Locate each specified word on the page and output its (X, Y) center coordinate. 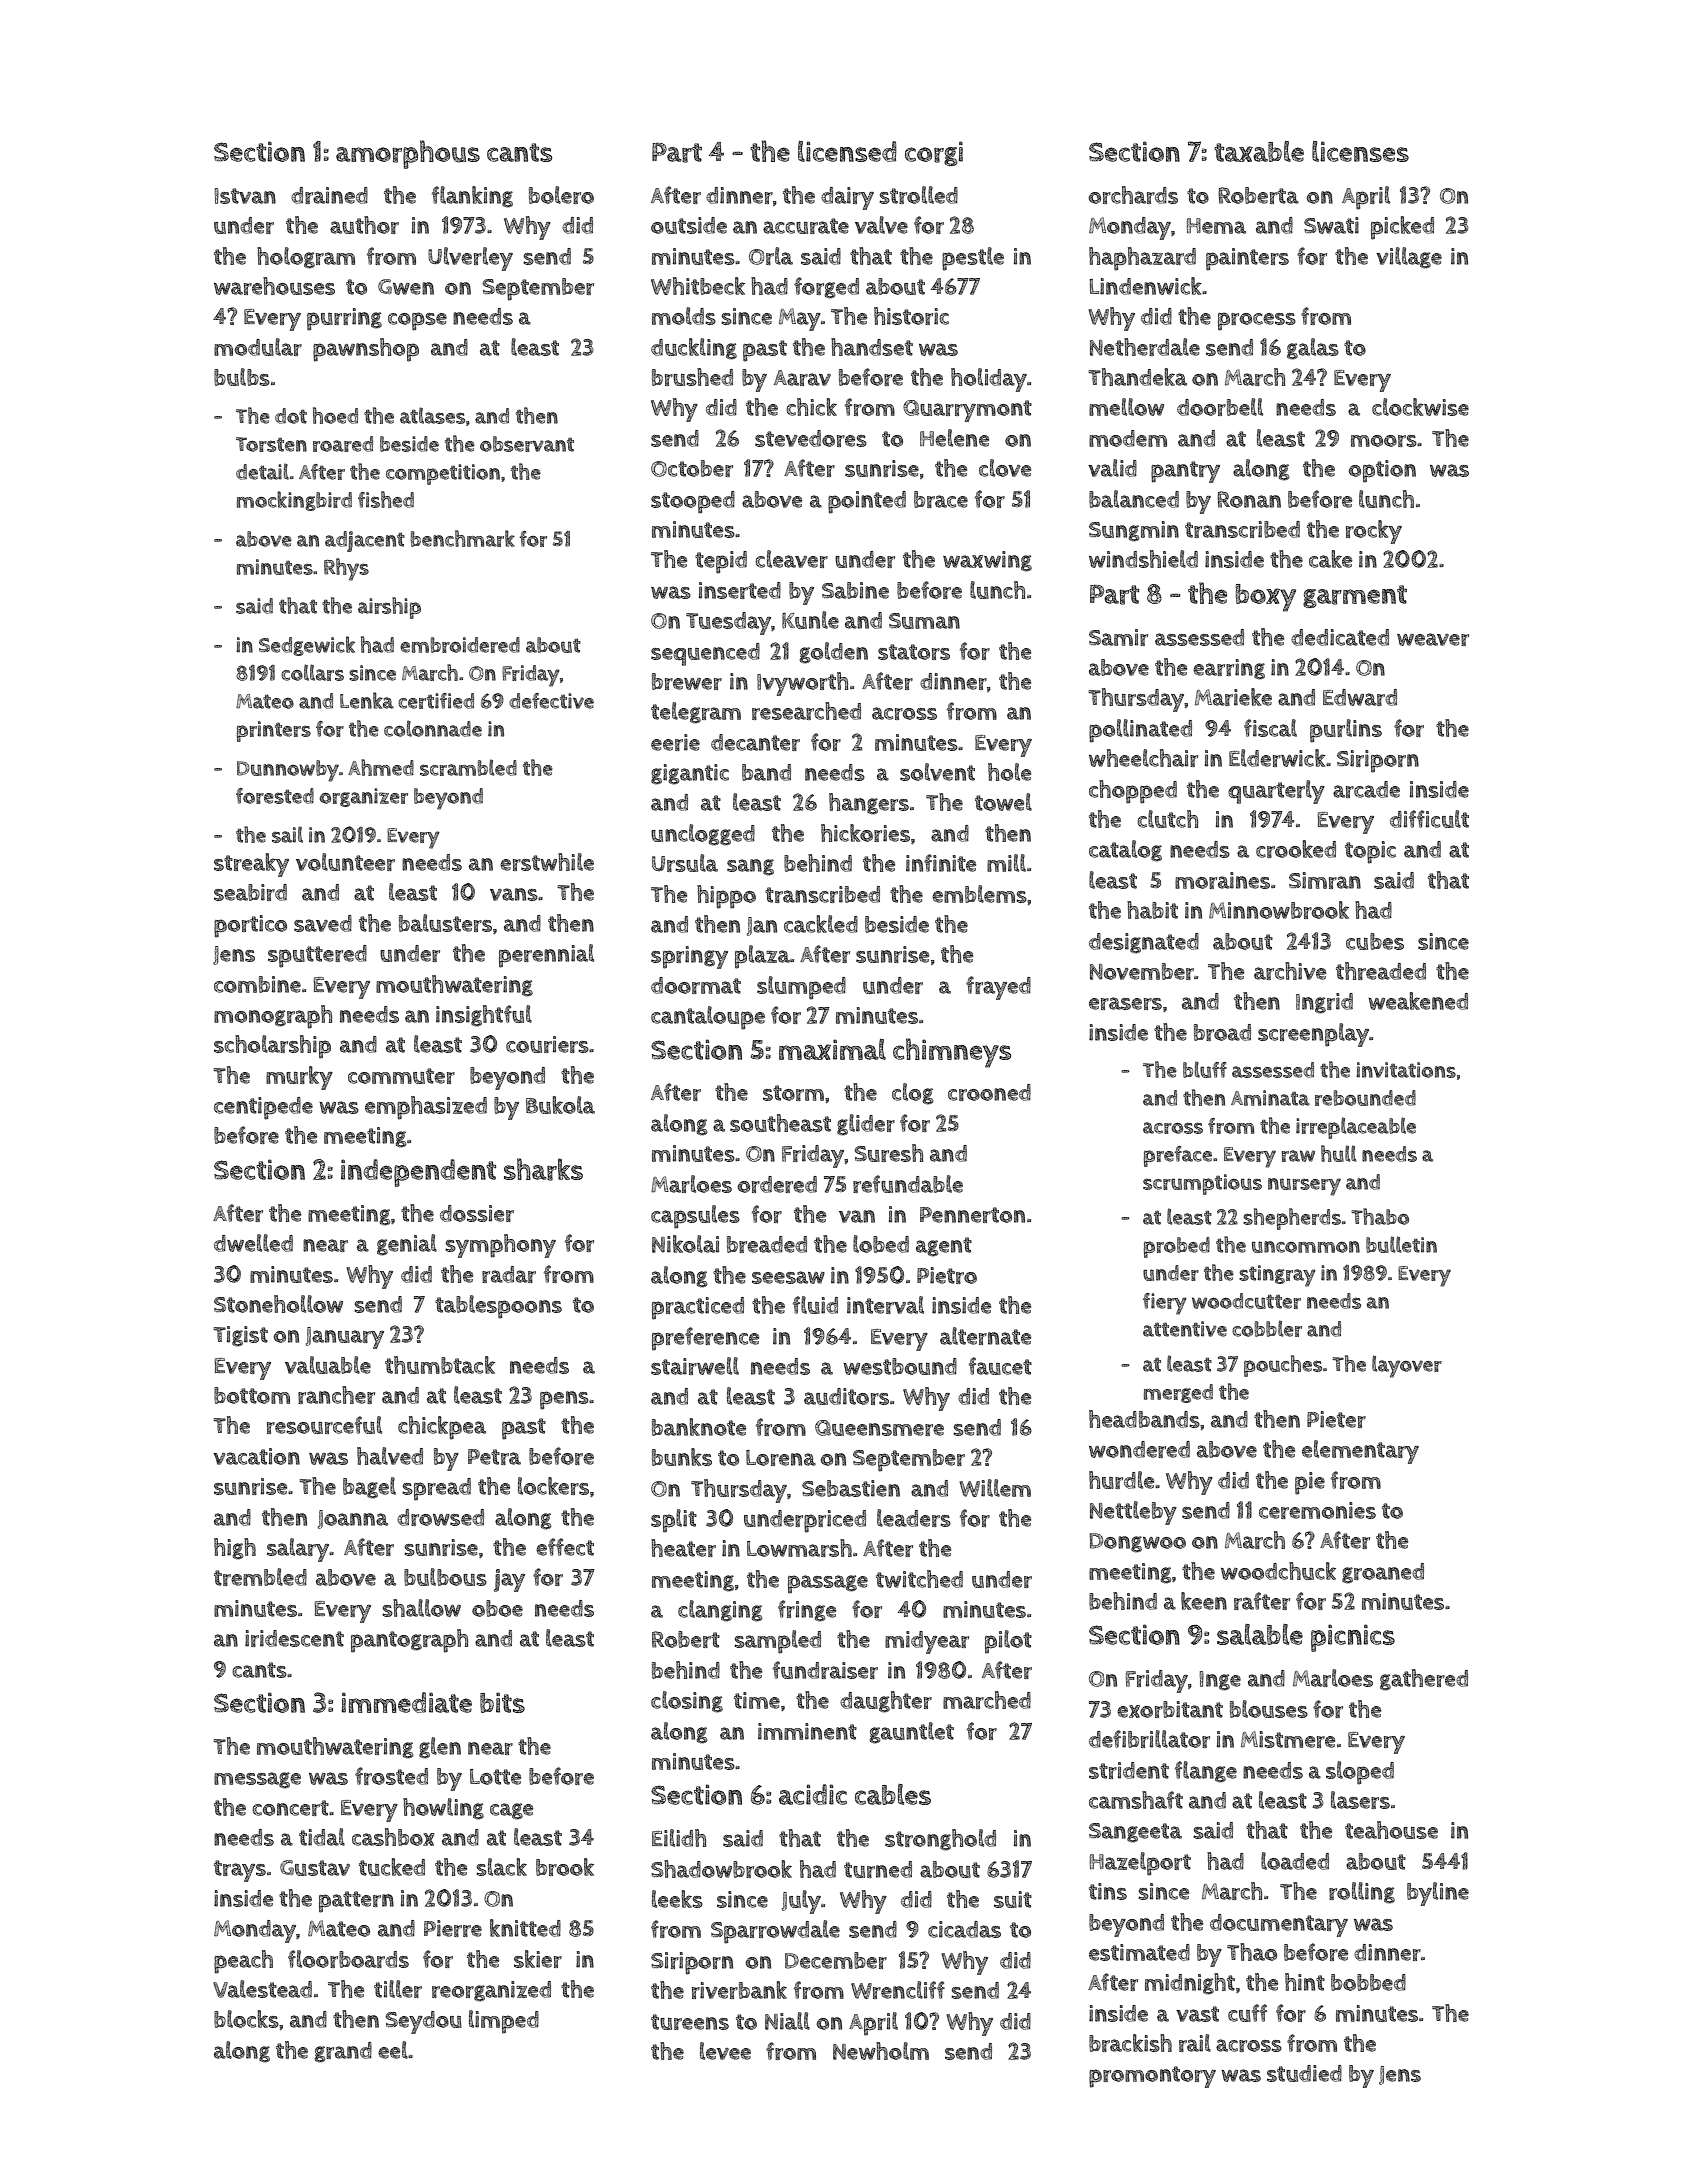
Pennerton (972, 1215)
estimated (1139, 1952)
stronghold (940, 1840)
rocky (1374, 532)
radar (509, 1274)
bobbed (1368, 1982)
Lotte (495, 1777)
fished (386, 499)
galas (1313, 349)
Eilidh (679, 1838)
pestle (973, 259)
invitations (1406, 1070)
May (800, 319)
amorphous (408, 154)
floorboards (348, 1959)
